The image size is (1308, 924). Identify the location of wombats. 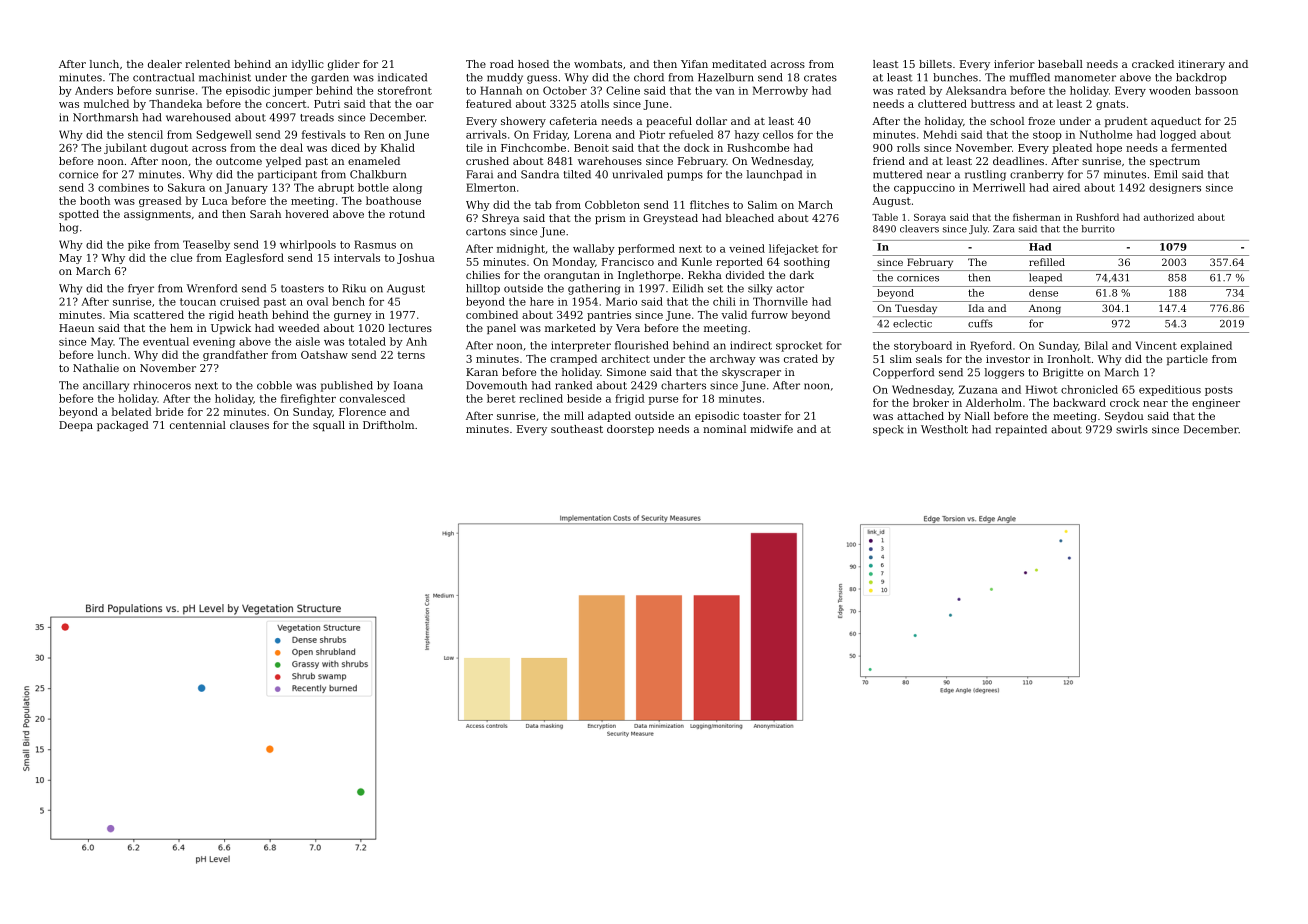
(598, 64).
